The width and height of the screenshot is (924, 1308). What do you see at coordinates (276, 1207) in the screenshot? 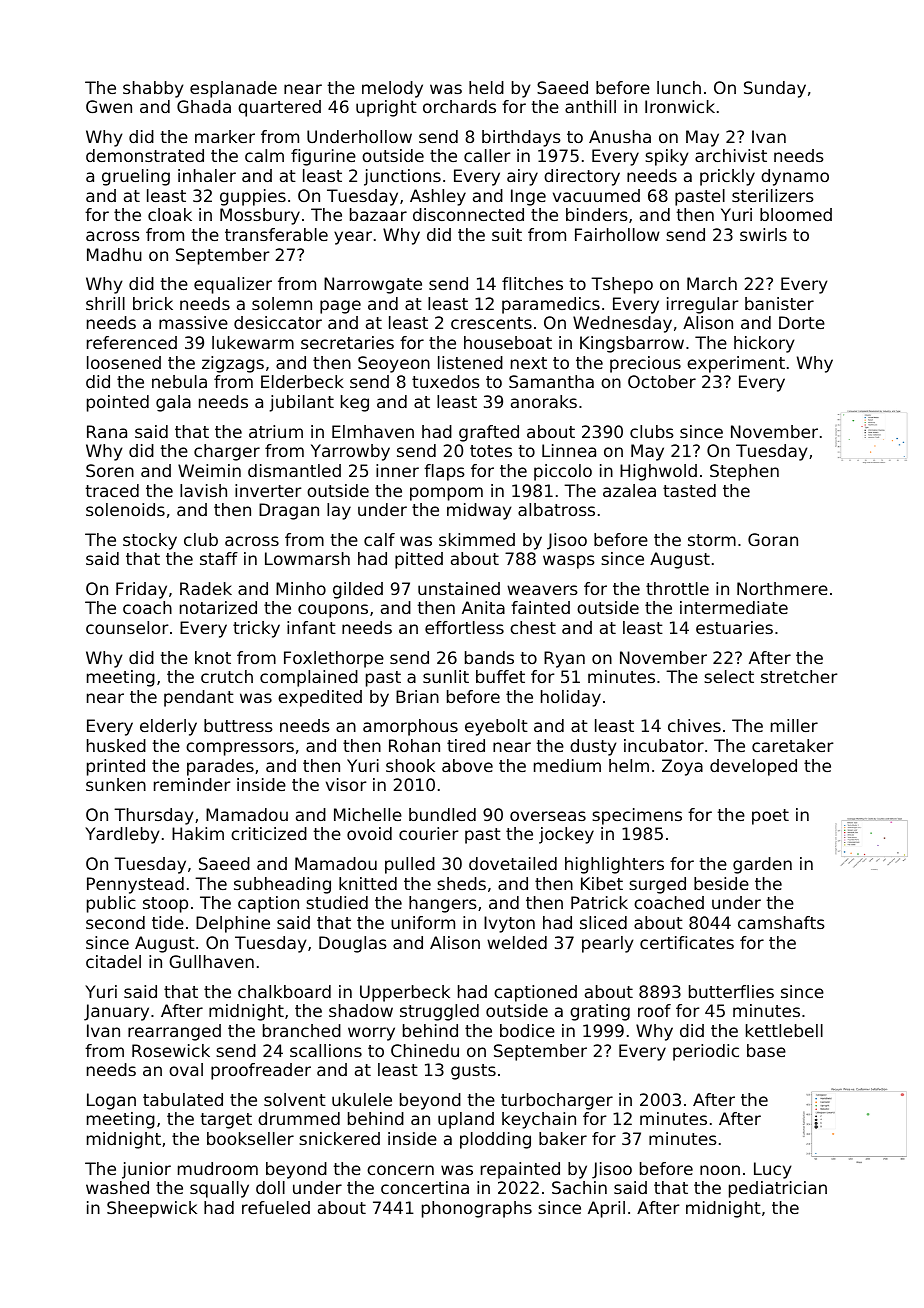
I see `refueled` at bounding box center [276, 1207].
